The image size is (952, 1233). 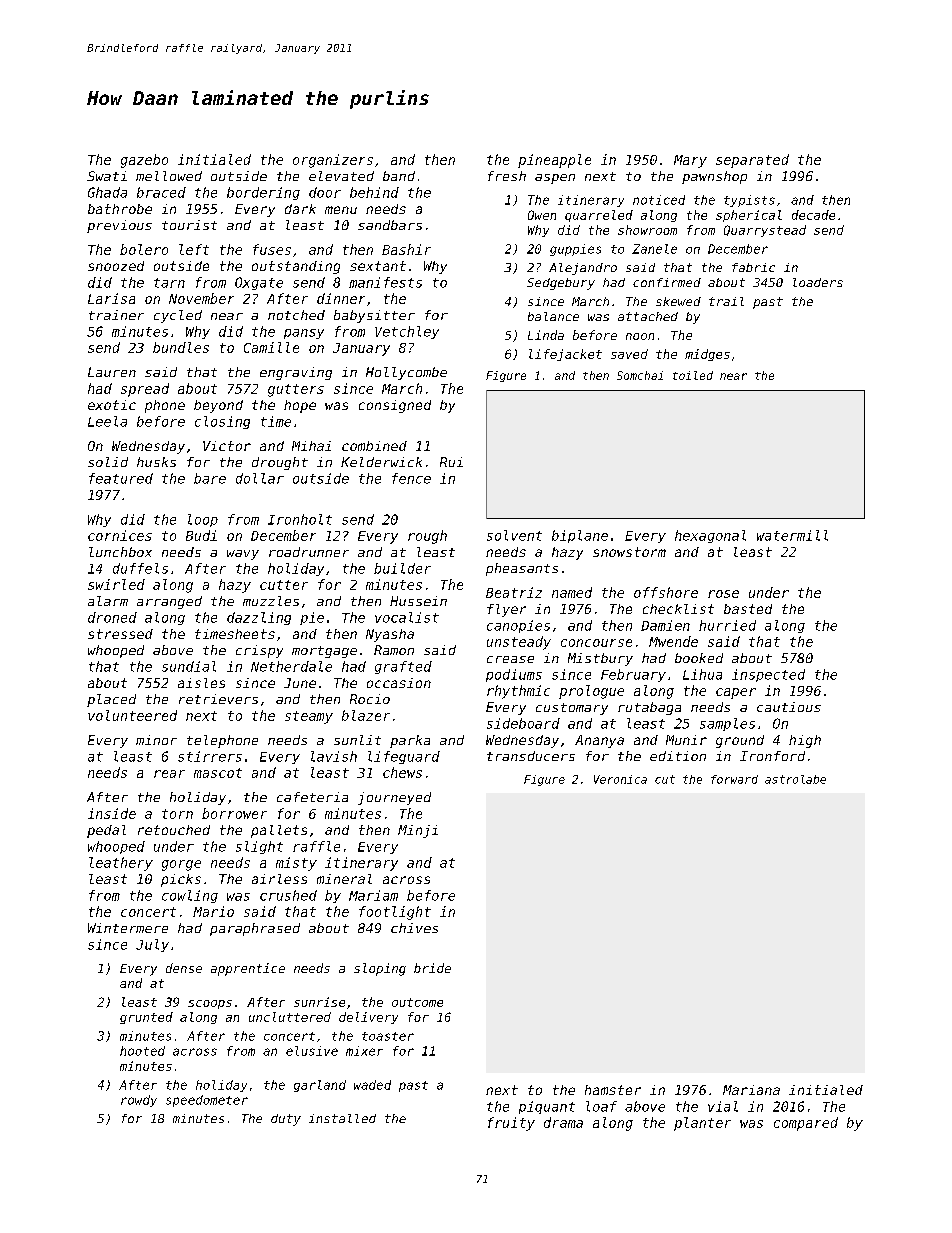 I want to click on fabric, so click(x=753, y=267).
